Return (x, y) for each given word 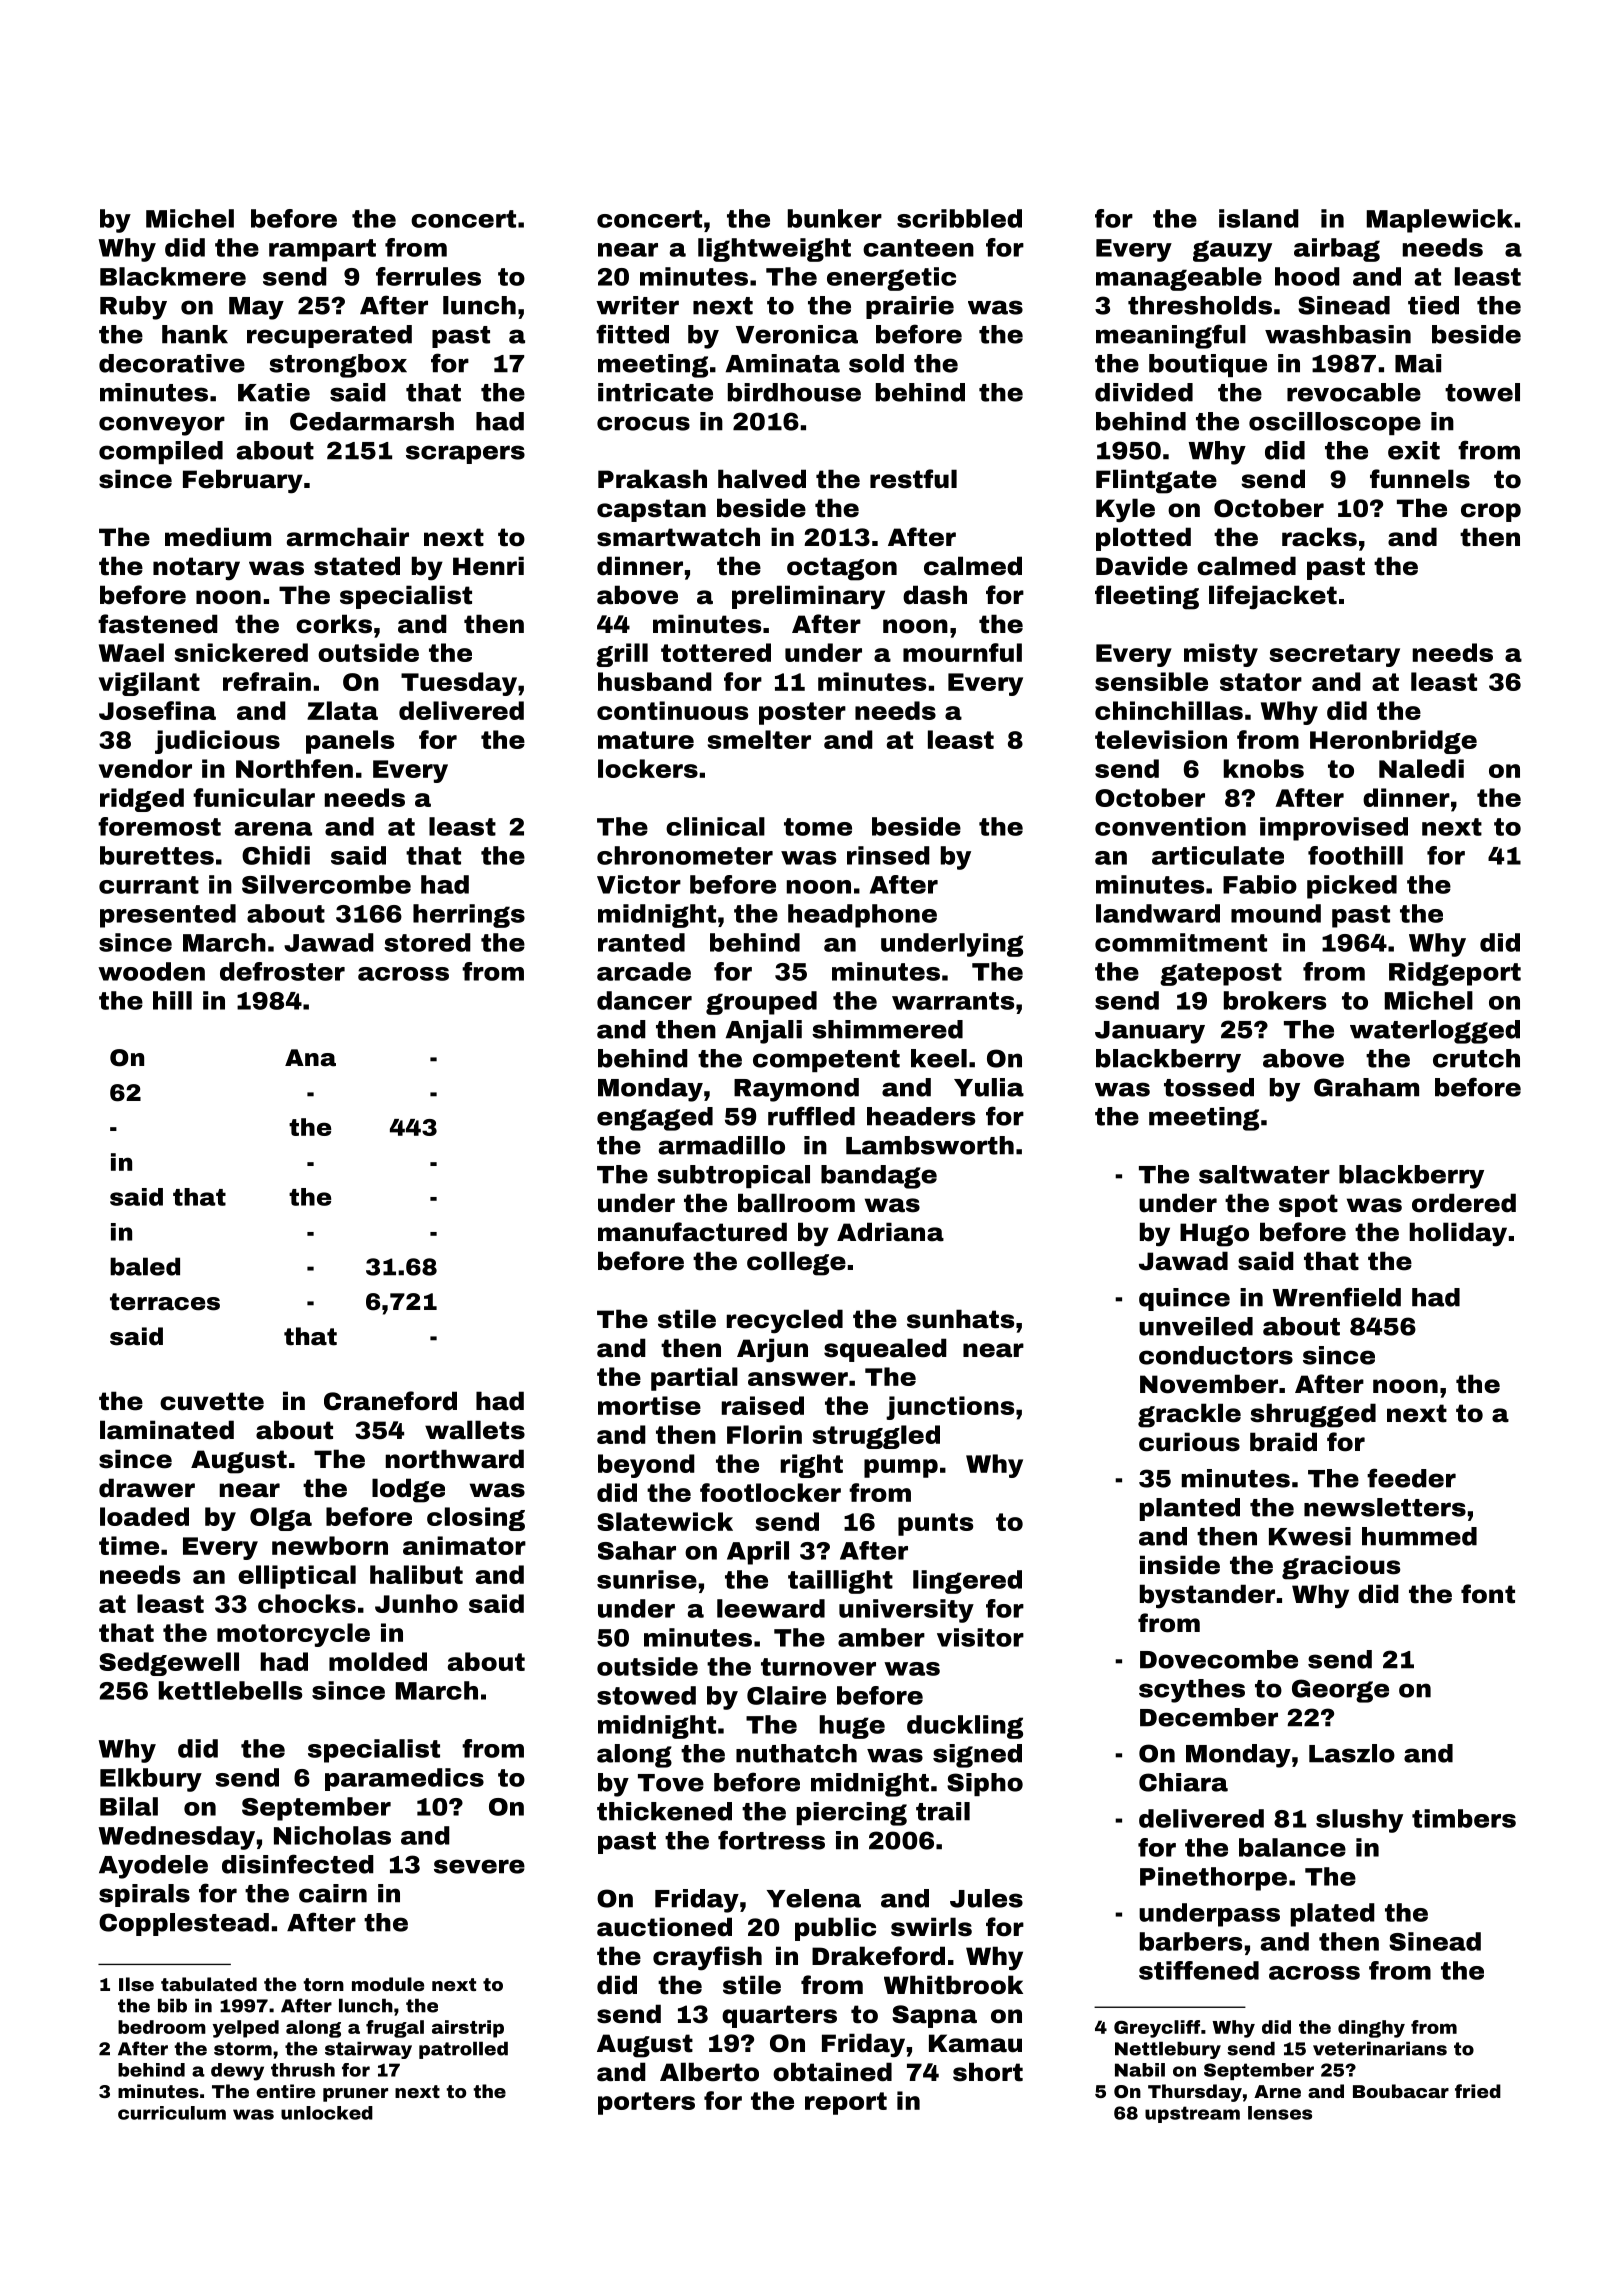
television (1161, 739)
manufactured (692, 1232)
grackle (1189, 1415)
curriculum (172, 2113)
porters (646, 2103)
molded (378, 1661)
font (1488, 1594)
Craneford (390, 1401)
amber (881, 1637)
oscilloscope (1335, 423)
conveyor (162, 426)
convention (1170, 826)
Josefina (157, 710)
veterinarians (1380, 2048)
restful (913, 479)
